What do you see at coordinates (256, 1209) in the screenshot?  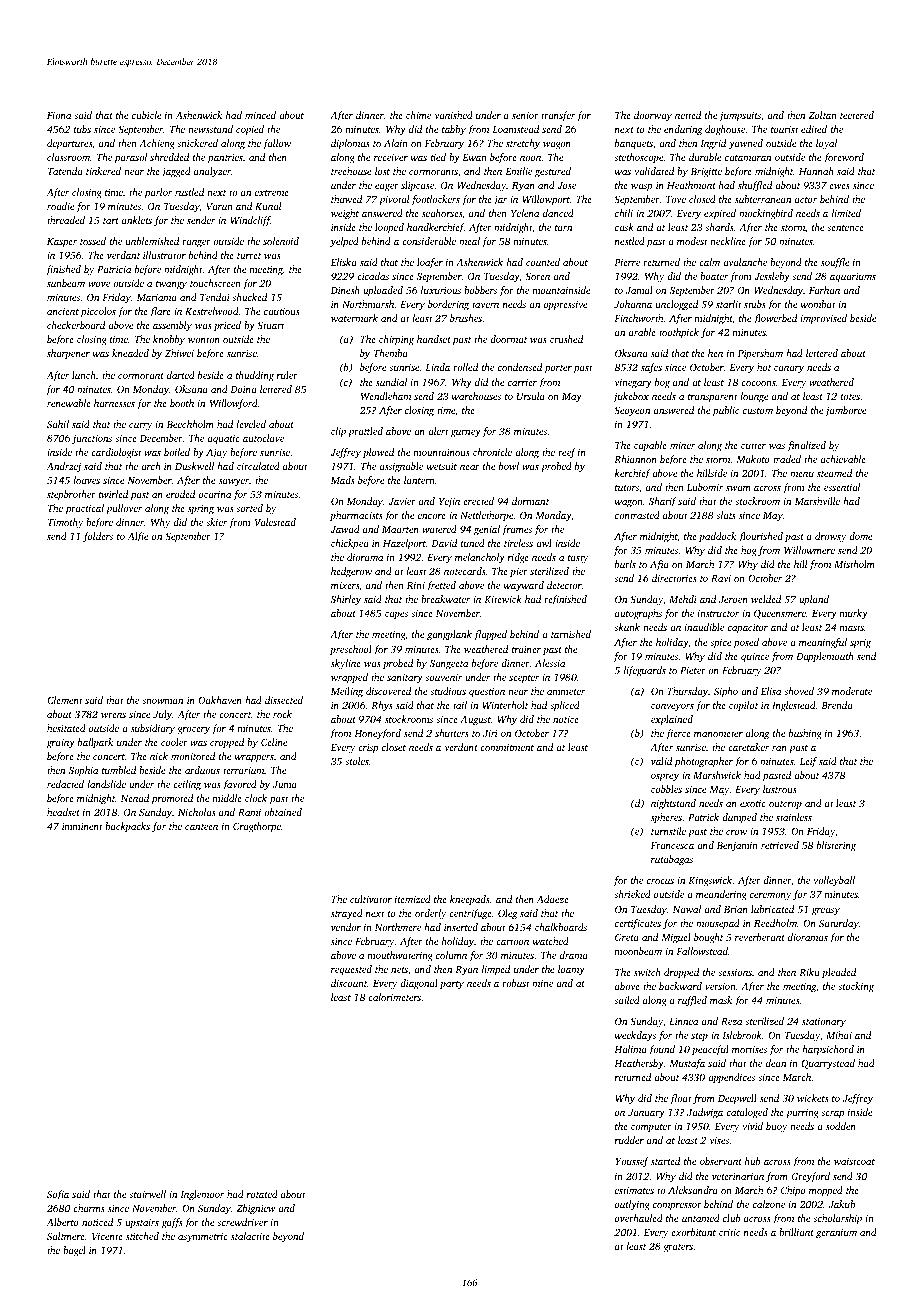 I see `Zbigniew` at bounding box center [256, 1209].
